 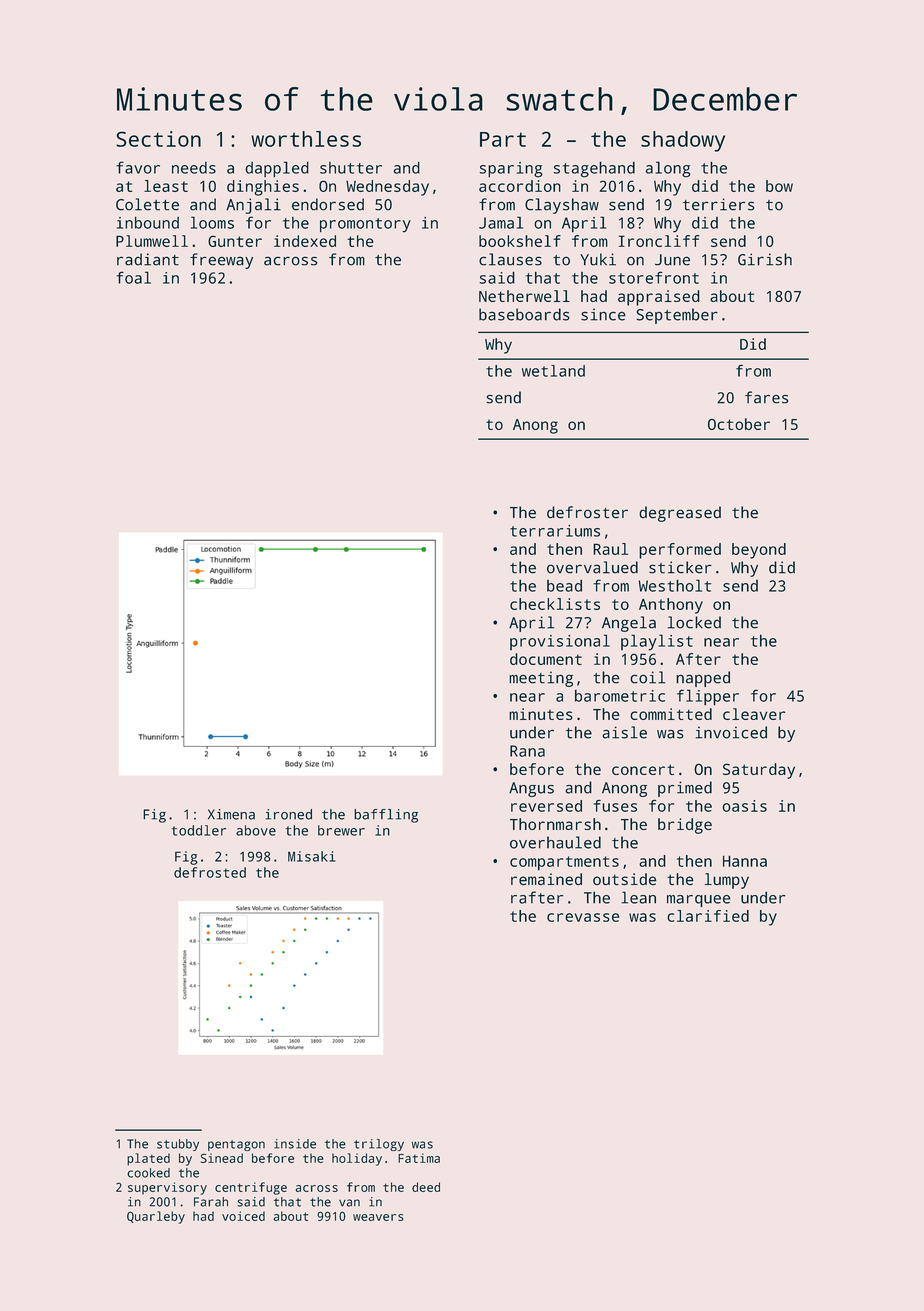 I want to click on least, so click(x=166, y=186).
